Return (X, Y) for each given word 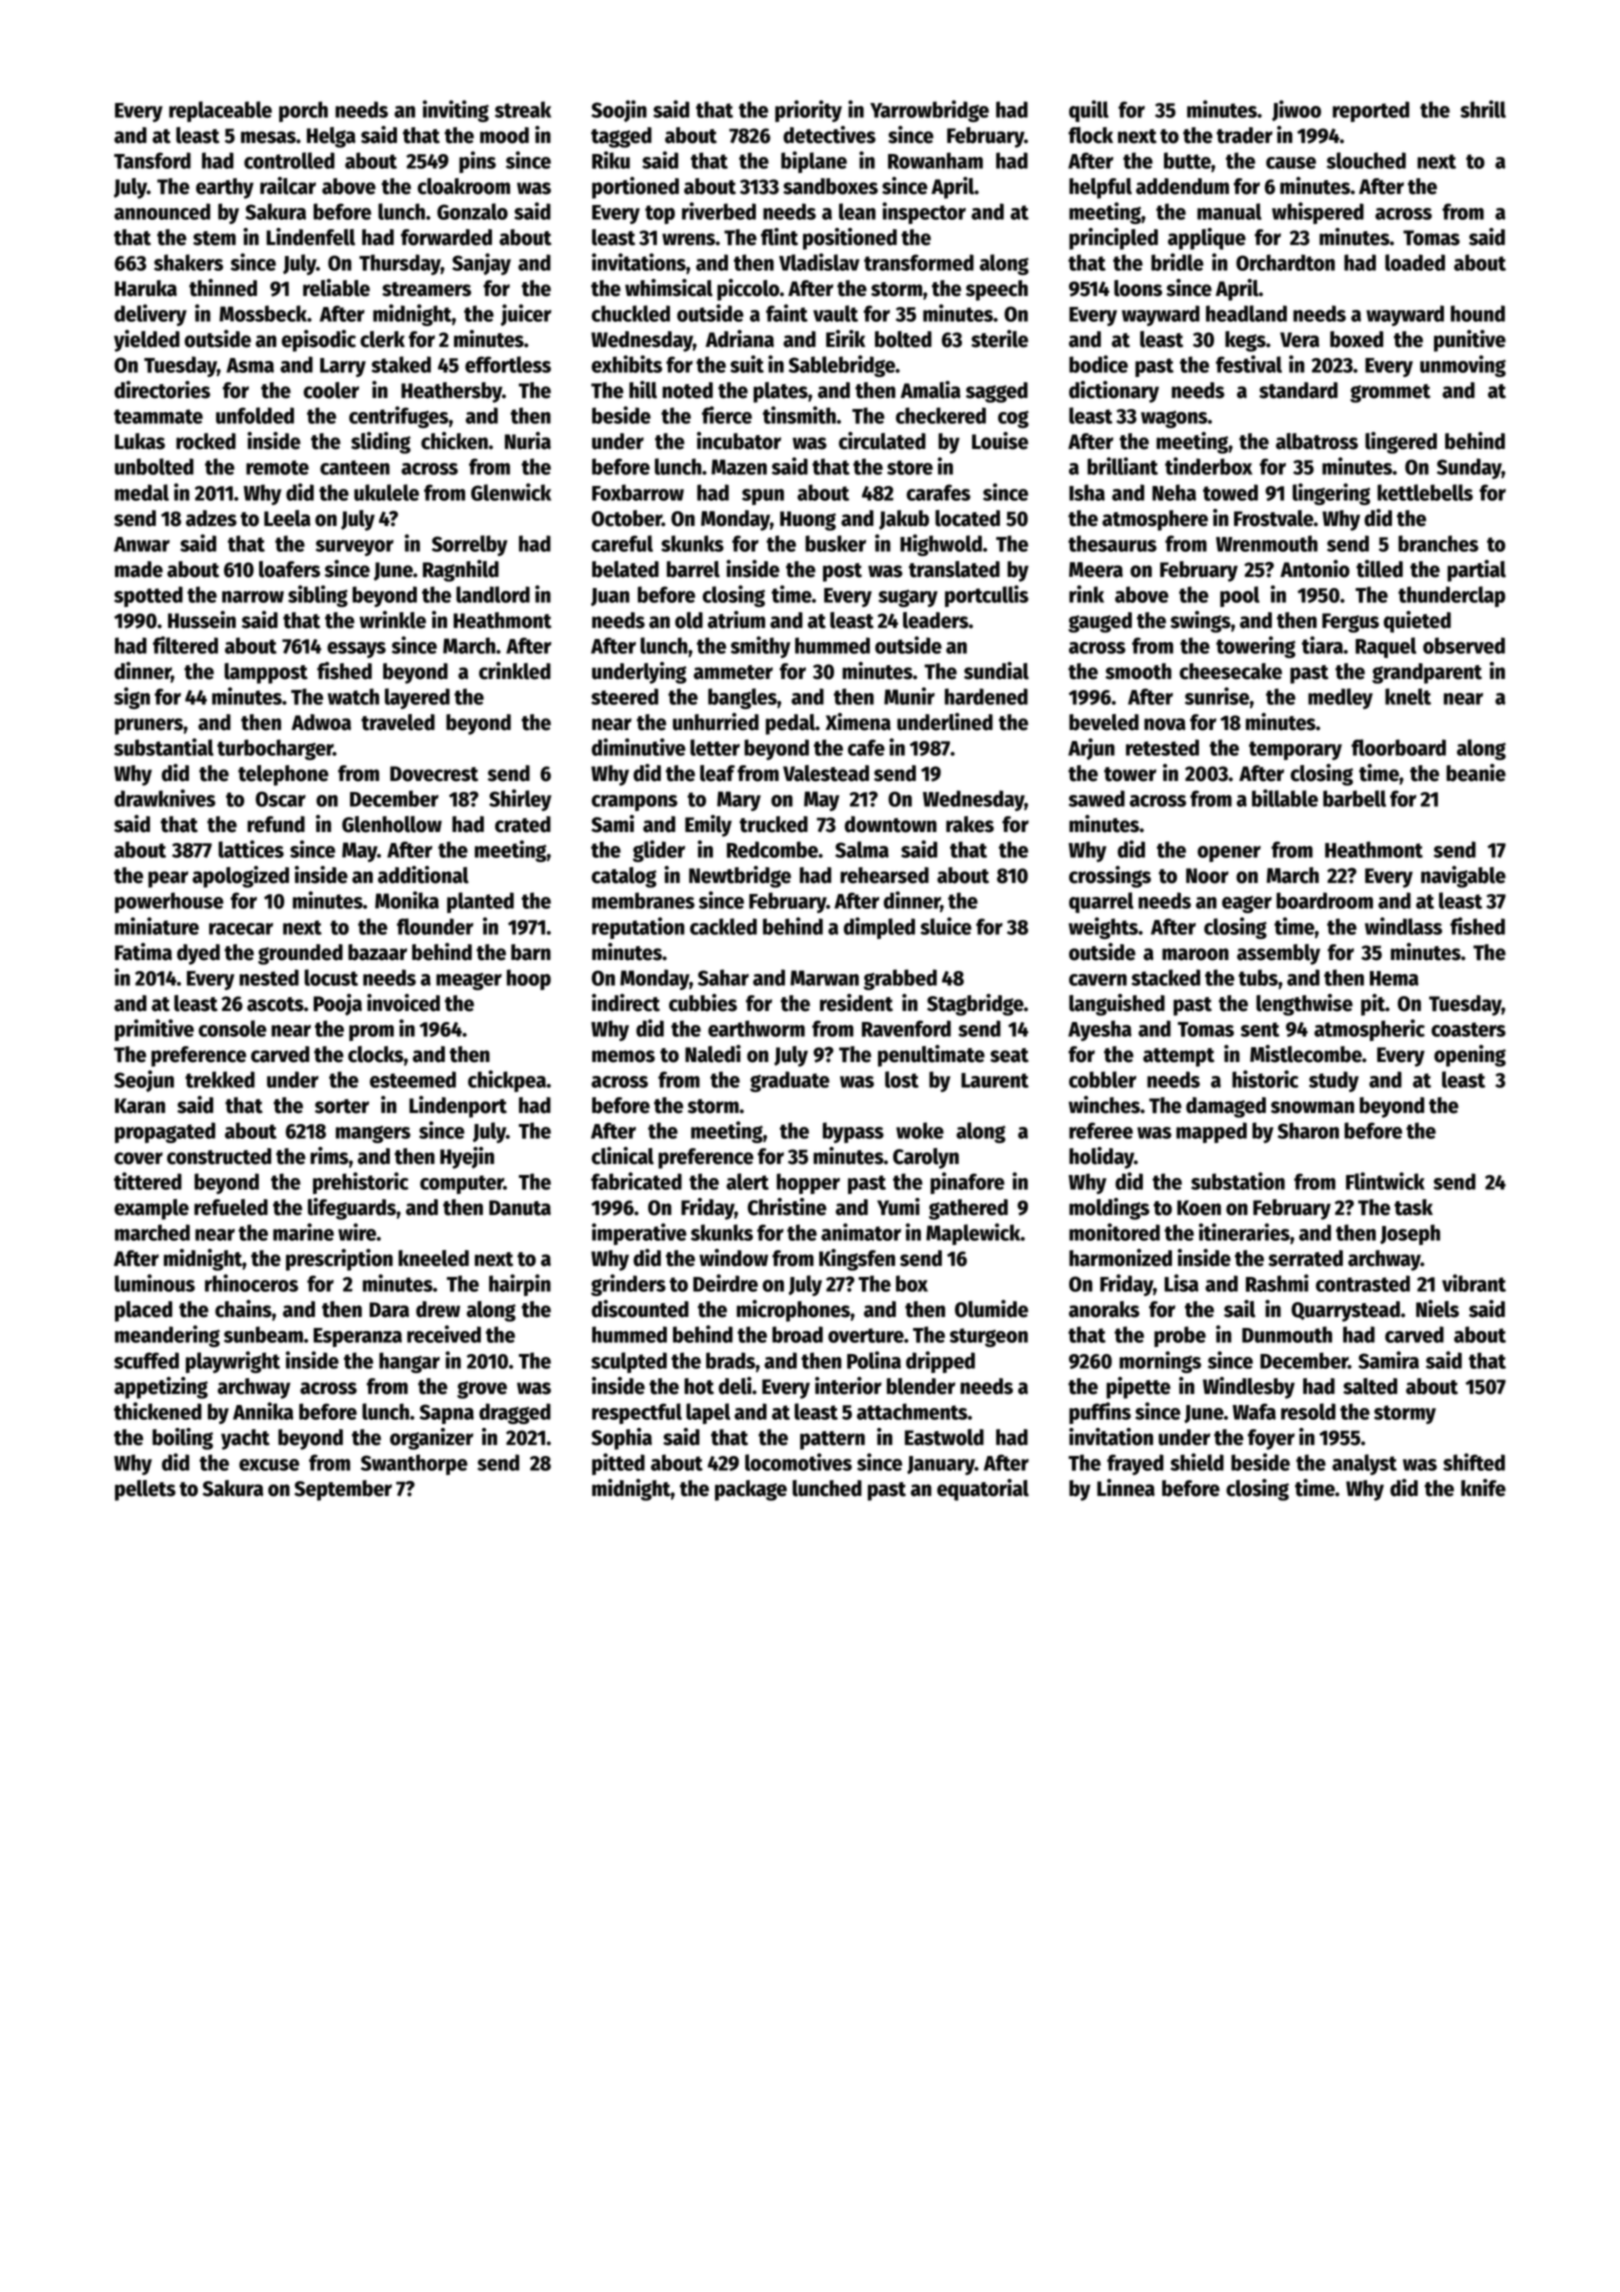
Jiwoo (1296, 110)
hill (643, 390)
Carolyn (926, 1158)
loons (1138, 288)
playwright (233, 1362)
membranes (643, 900)
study (1334, 1081)
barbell (1354, 798)
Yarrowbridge (929, 111)
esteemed (413, 1079)
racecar (241, 929)
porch (303, 111)
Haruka (146, 288)
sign (132, 698)
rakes (970, 824)
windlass (1403, 926)
